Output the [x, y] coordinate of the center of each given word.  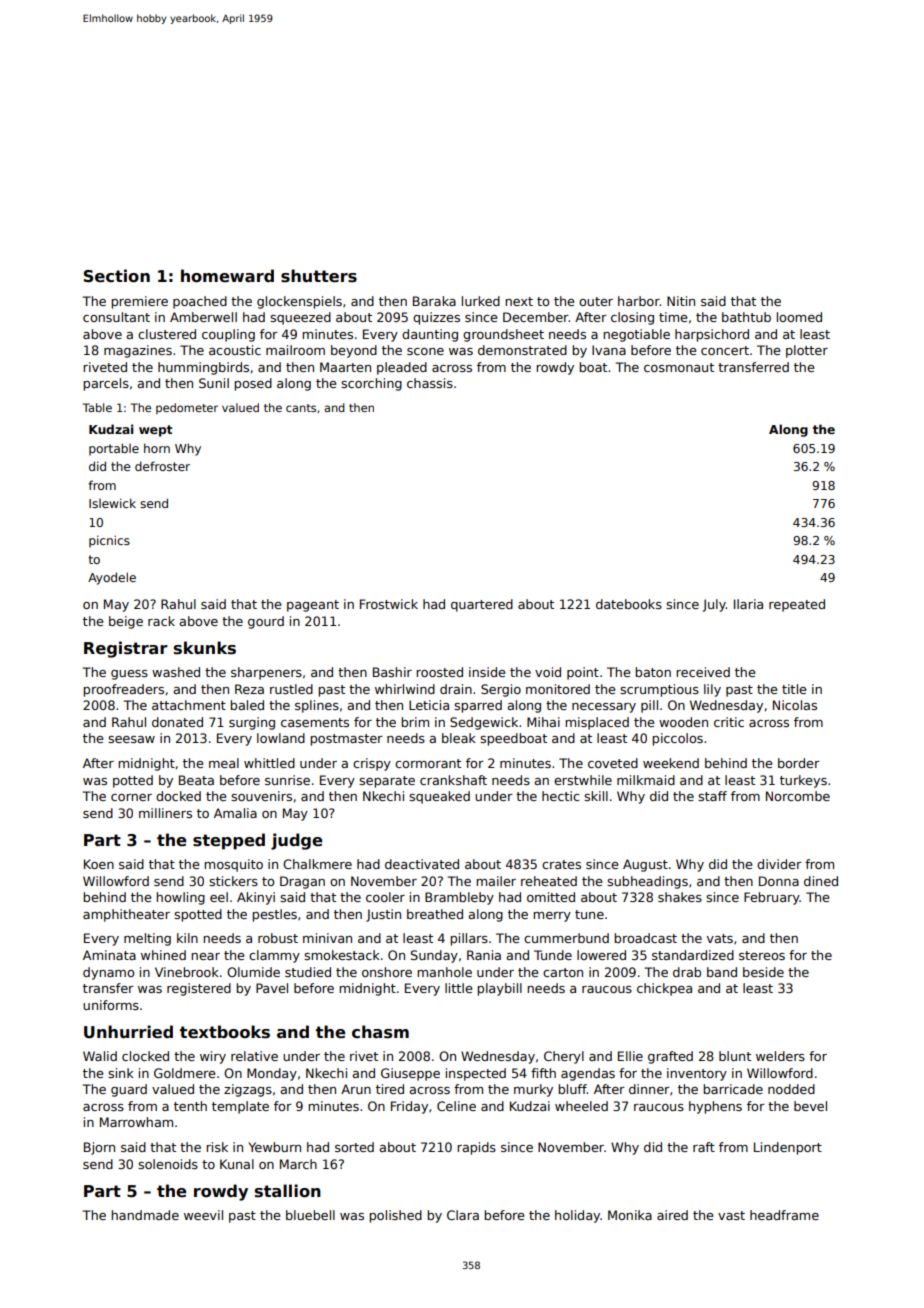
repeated [797, 605]
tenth [190, 1106]
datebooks [629, 604]
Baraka [434, 301]
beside [763, 972]
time [673, 317]
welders [780, 1056]
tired [390, 1089]
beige [126, 622]
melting [147, 939]
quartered [482, 605]
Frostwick [389, 604]
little [458, 988]
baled [247, 705]
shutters [319, 276]
